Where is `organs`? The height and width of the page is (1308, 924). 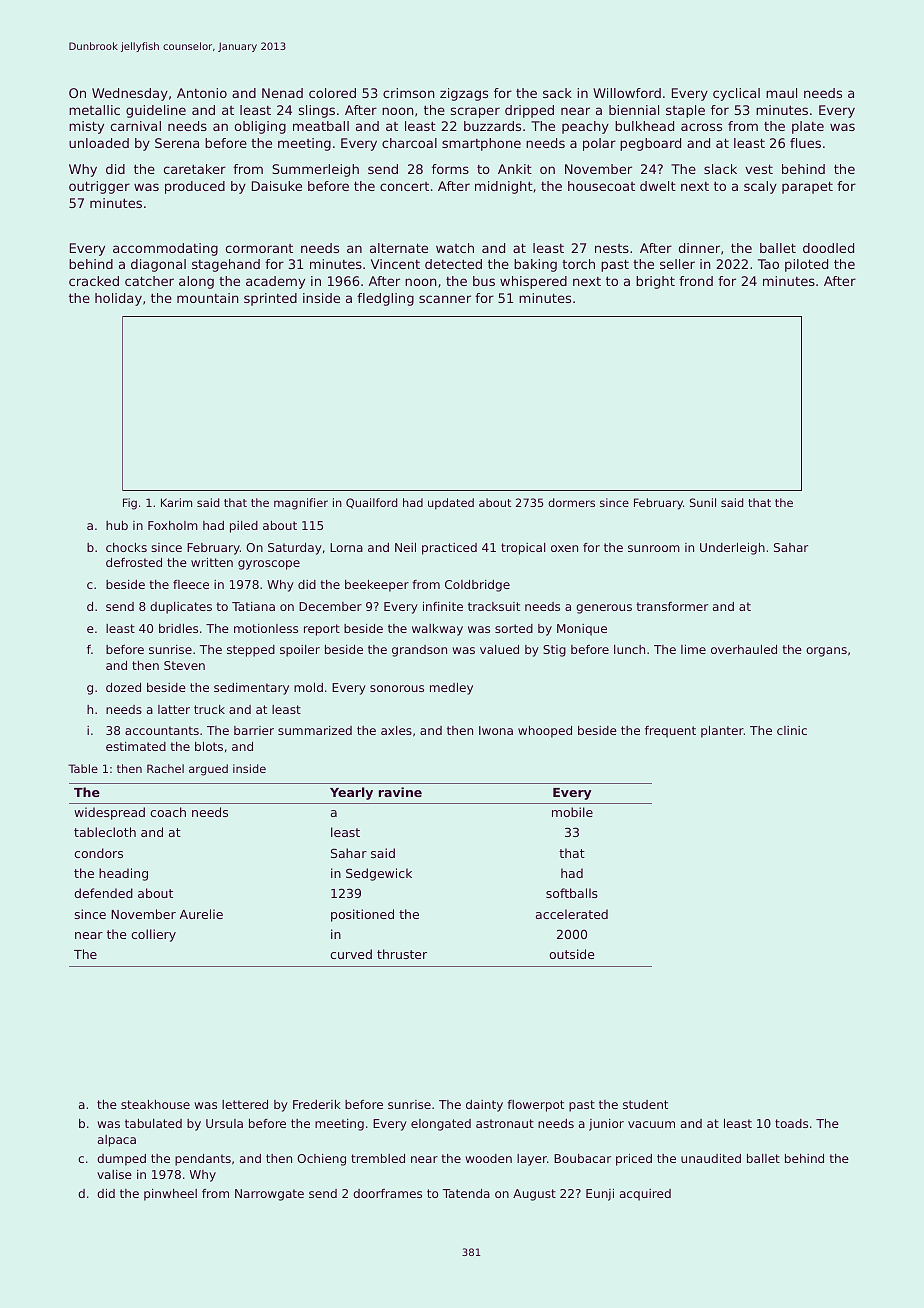
organs is located at coordinates (826, 652).
